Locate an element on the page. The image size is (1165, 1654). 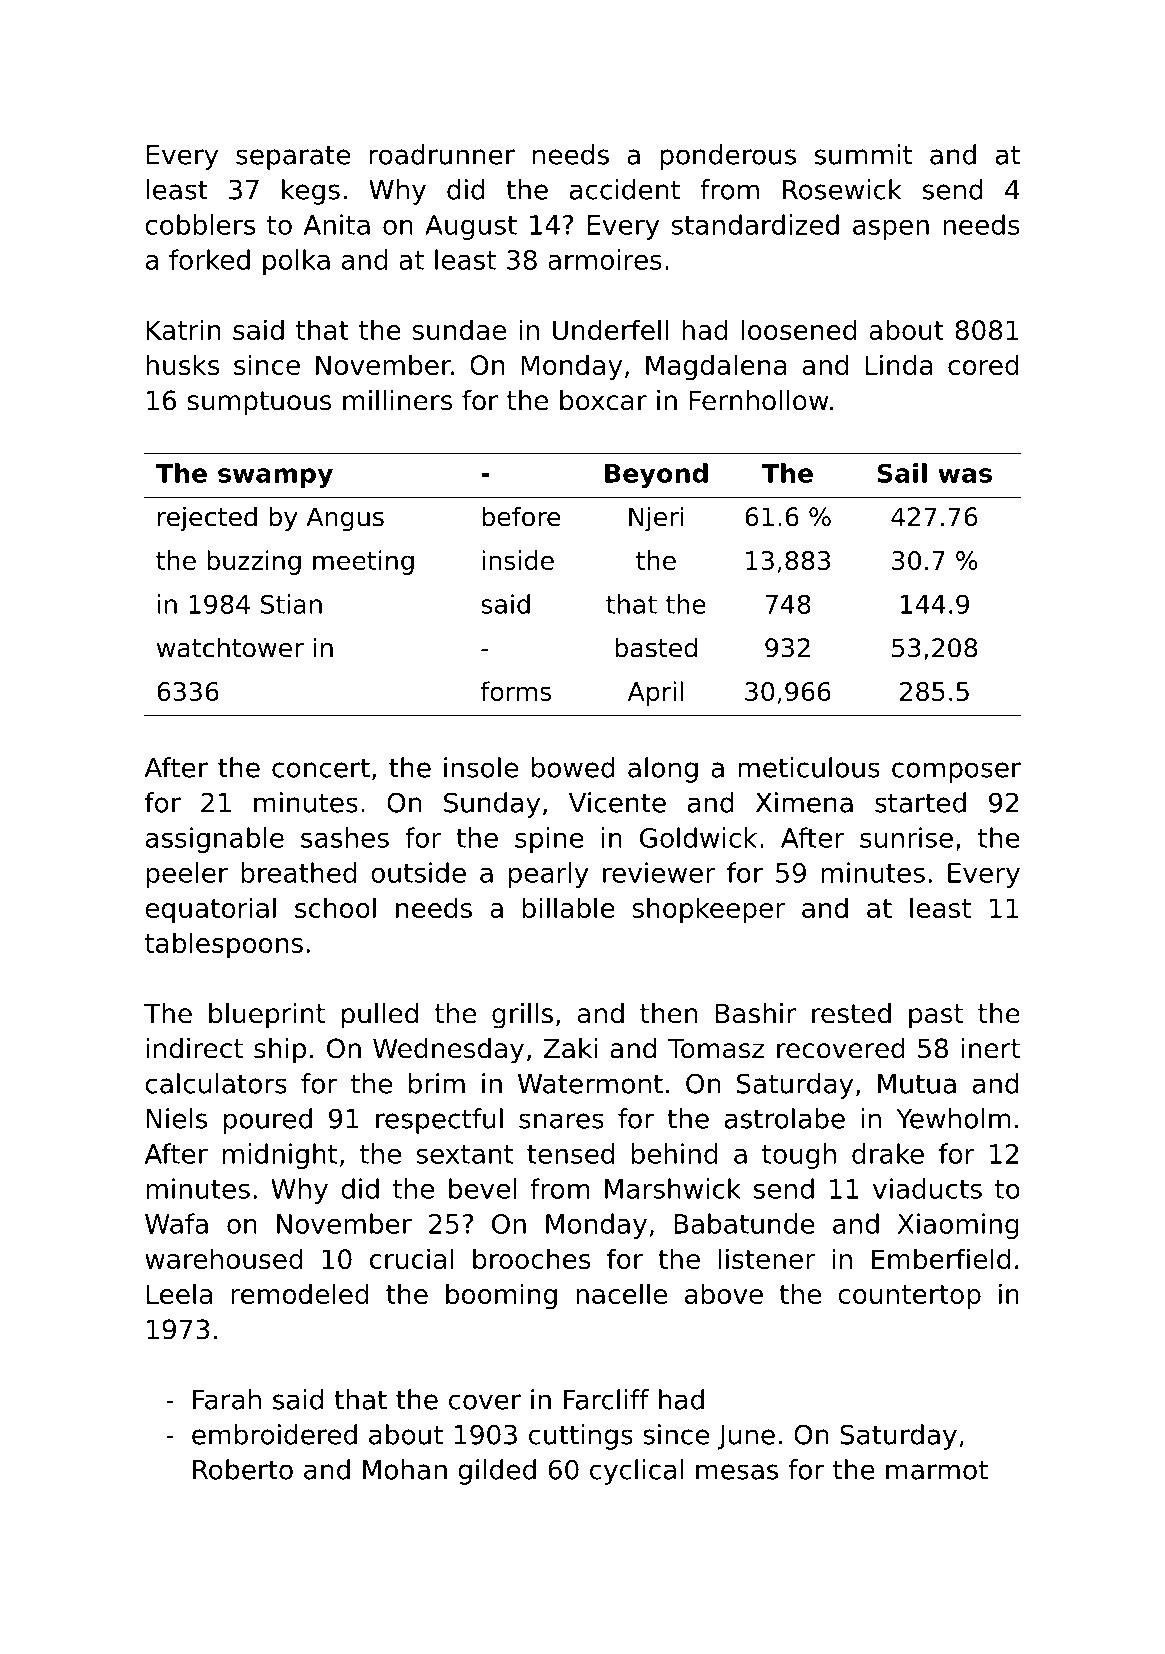
warehoused is located at coordinates (224, 1258).
